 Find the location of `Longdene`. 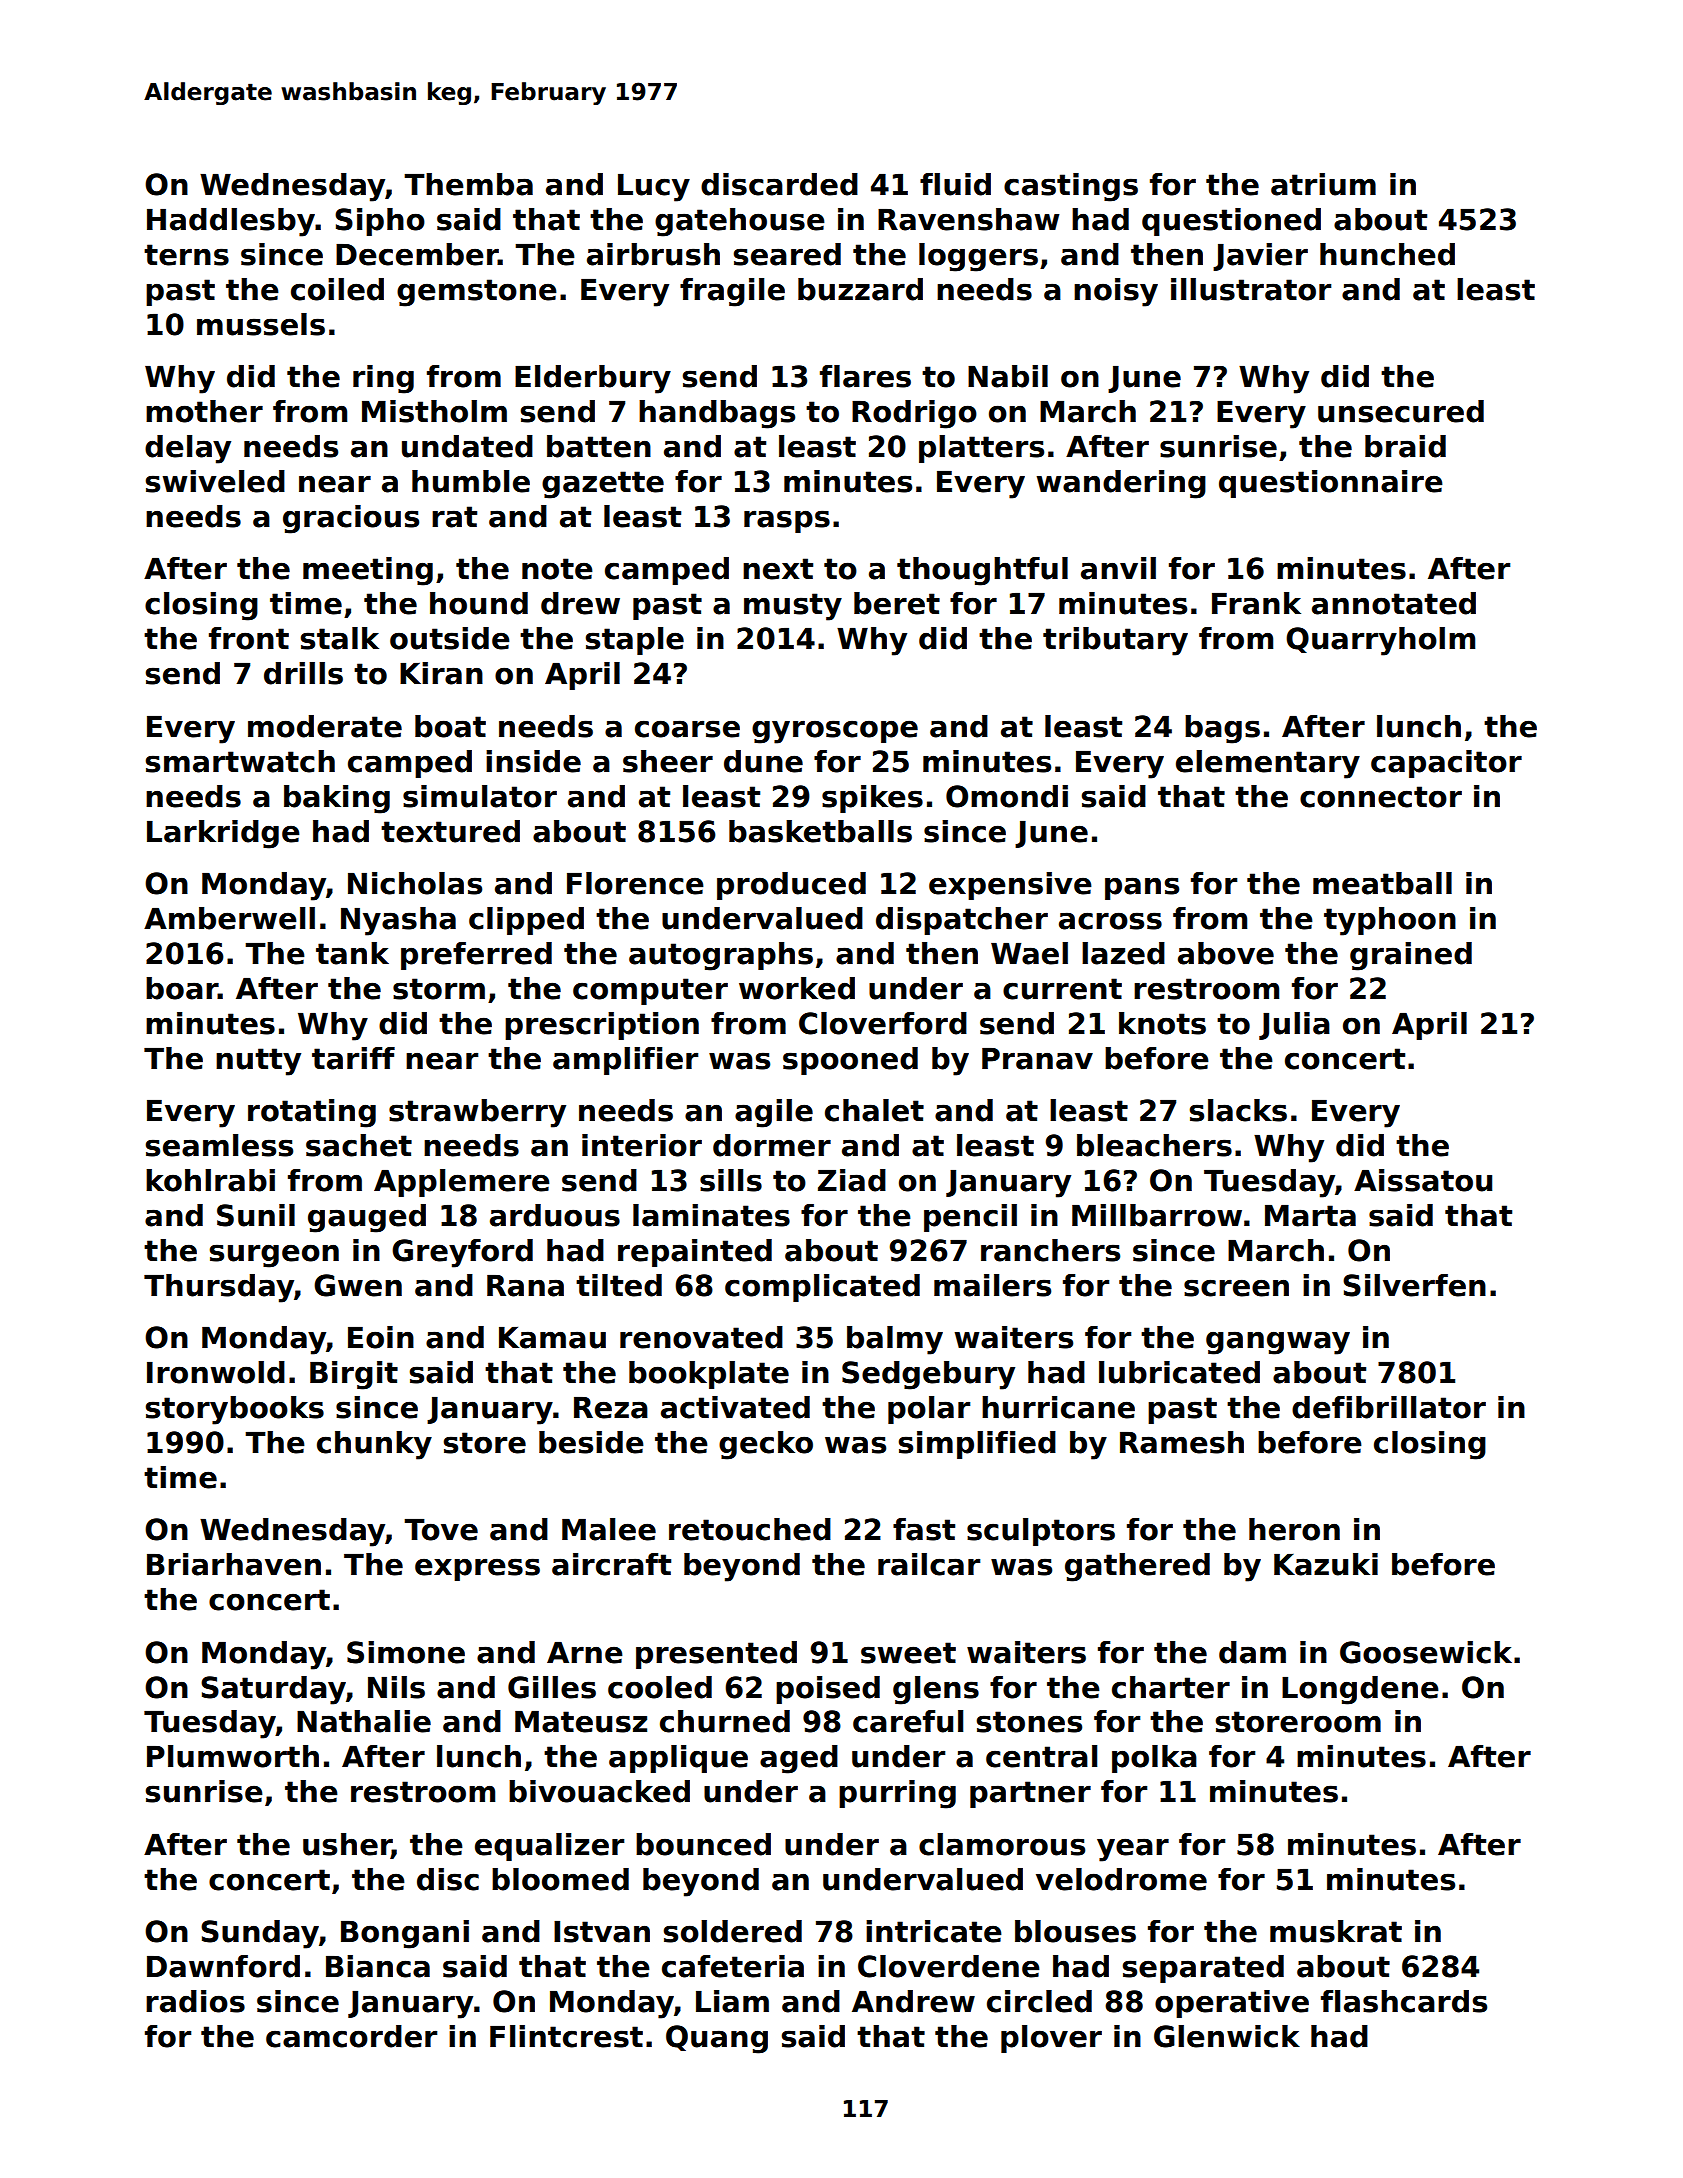

Longdene is located at coordinates (1360, 1690).
